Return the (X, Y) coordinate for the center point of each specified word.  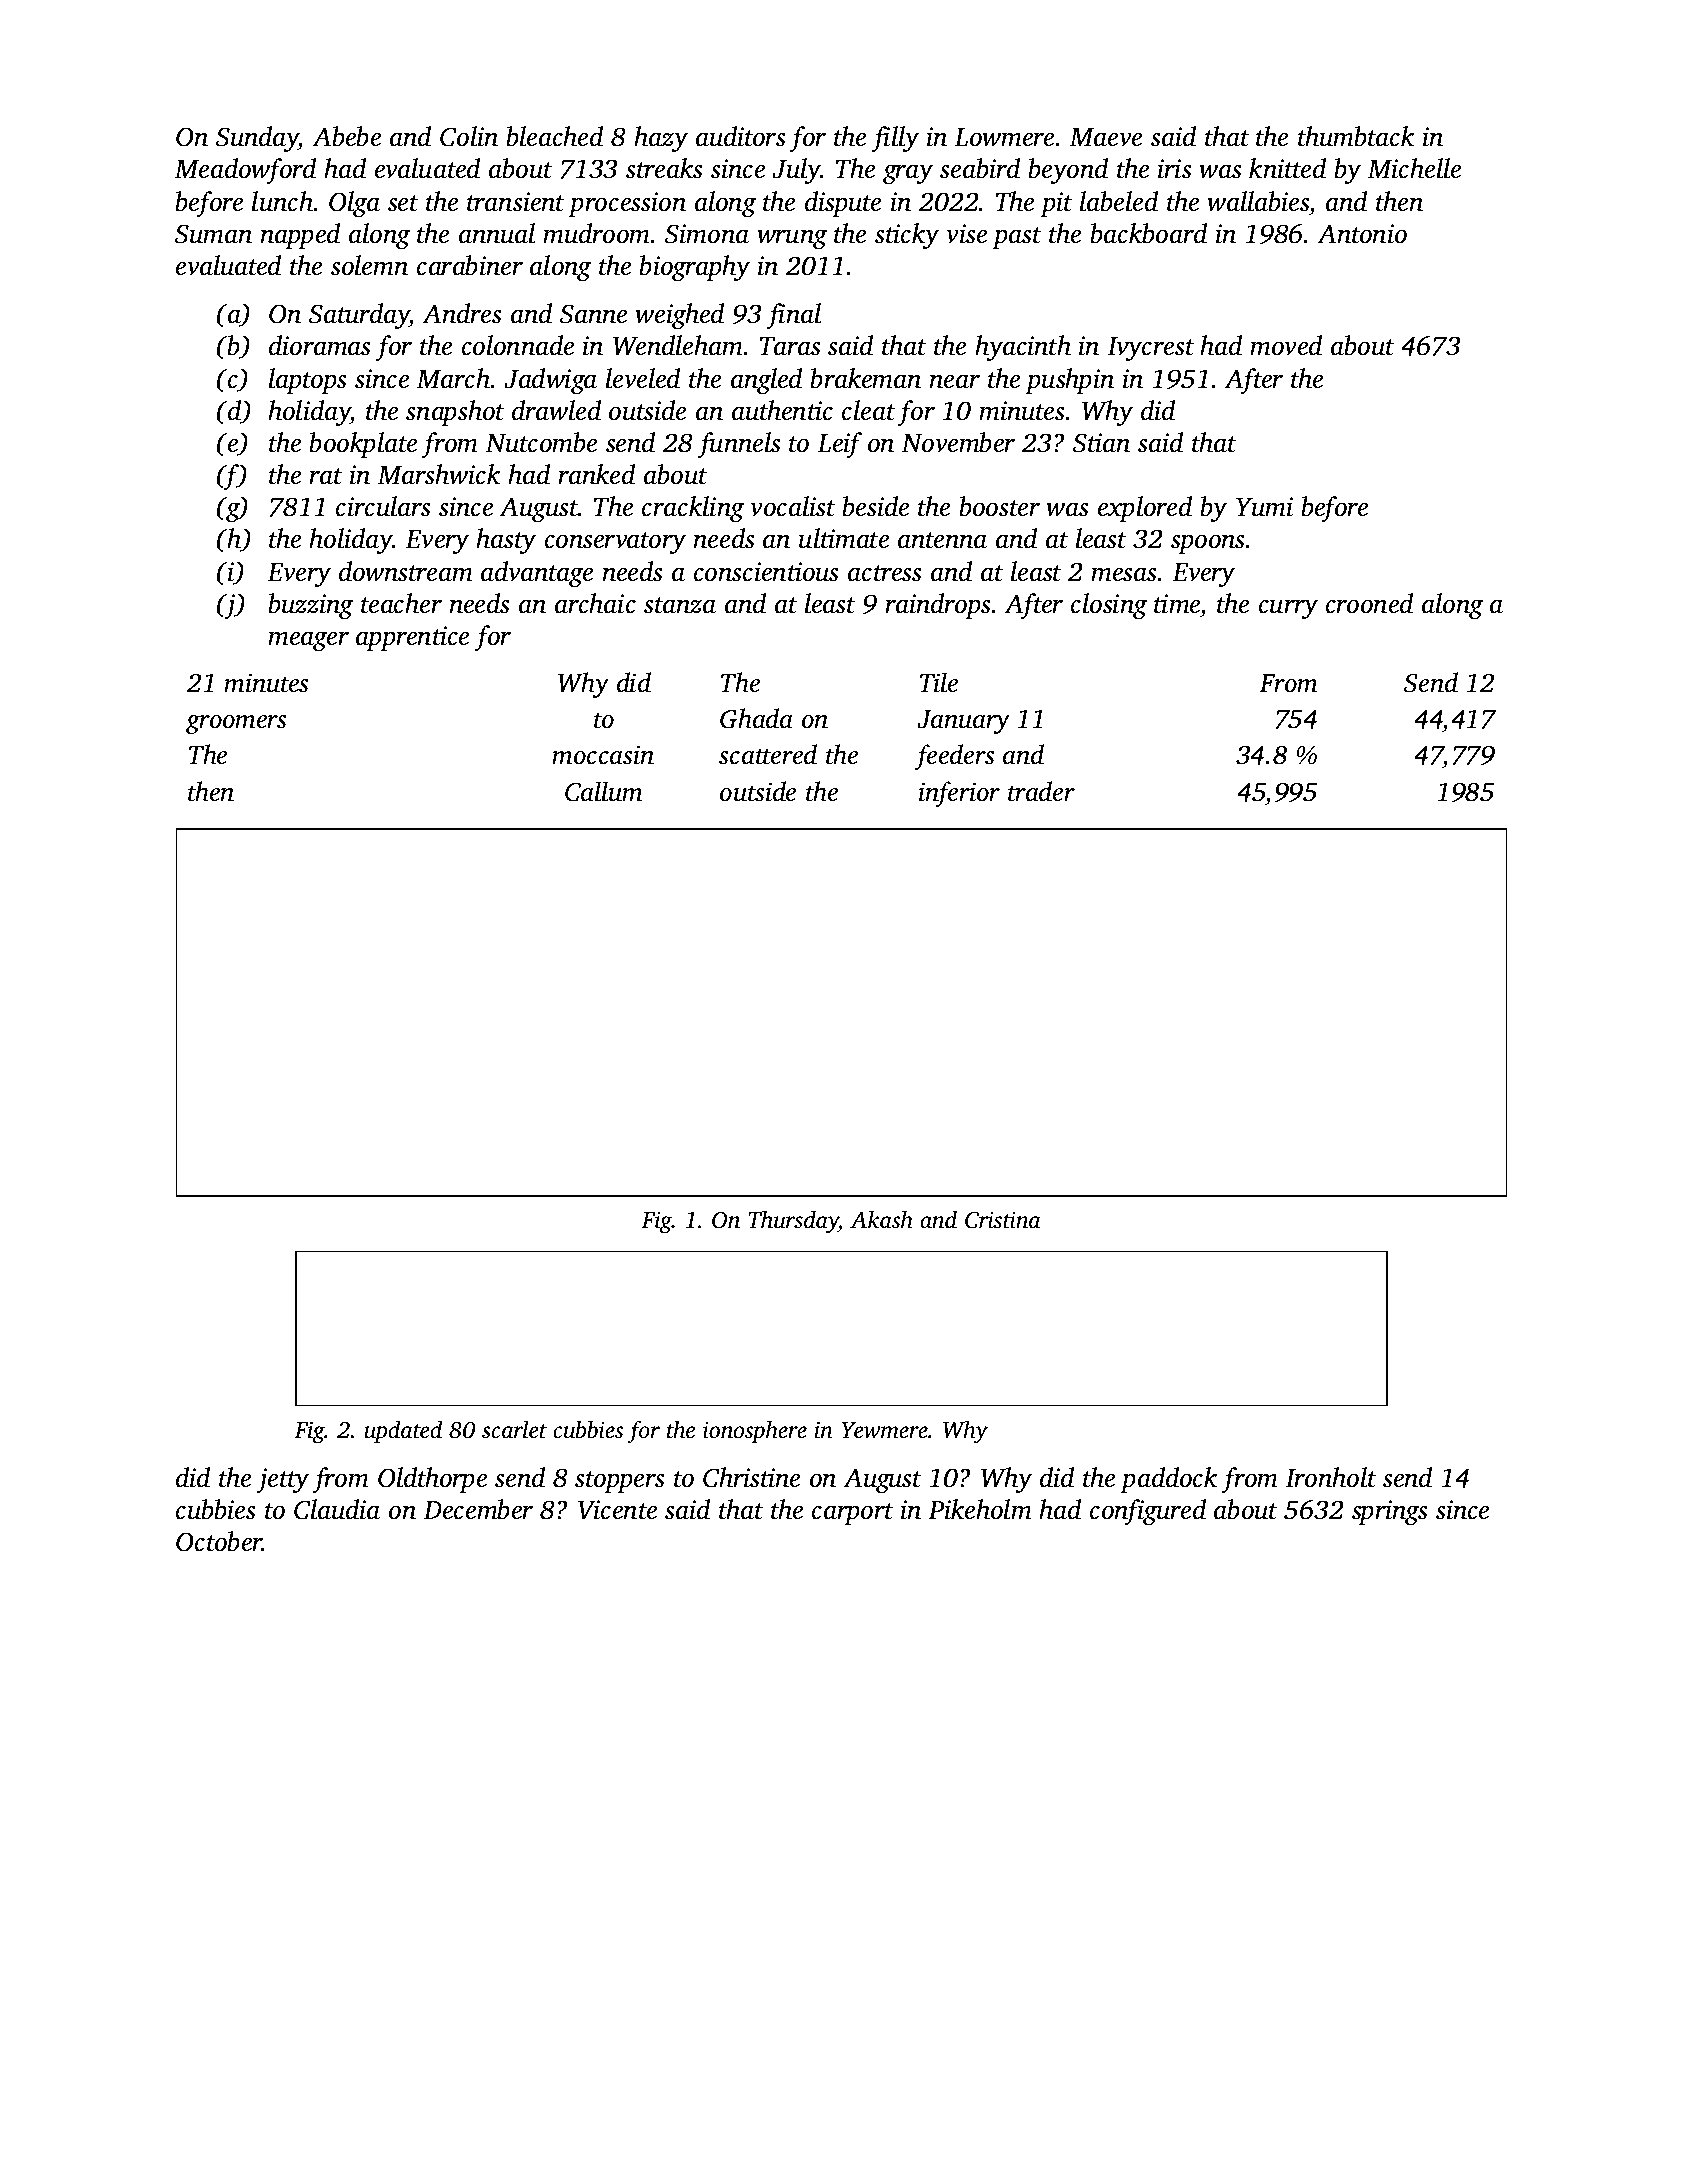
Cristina (1002, 1220)
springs (1390, 1512)
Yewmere (884, 1430)
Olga (354, 204)
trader (1041, 791)
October (219, 1541)
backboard (1148, 233)
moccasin (603, 755)
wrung (792, 239)
